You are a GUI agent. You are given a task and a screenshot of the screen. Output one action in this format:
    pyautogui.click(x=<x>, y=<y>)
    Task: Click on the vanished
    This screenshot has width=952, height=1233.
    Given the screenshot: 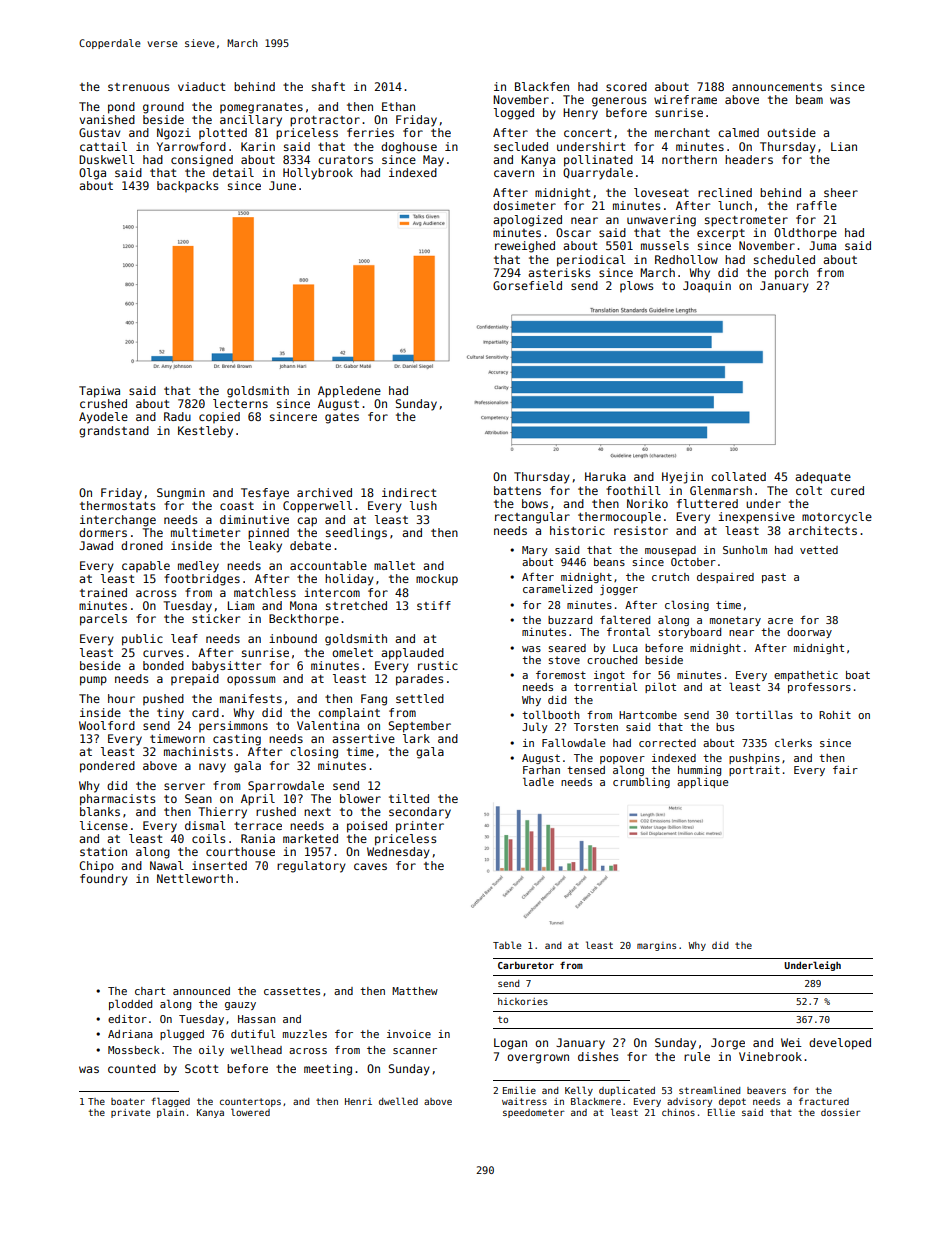 What is the action you would take?
    pyautogui.click(x=107, y=119)
